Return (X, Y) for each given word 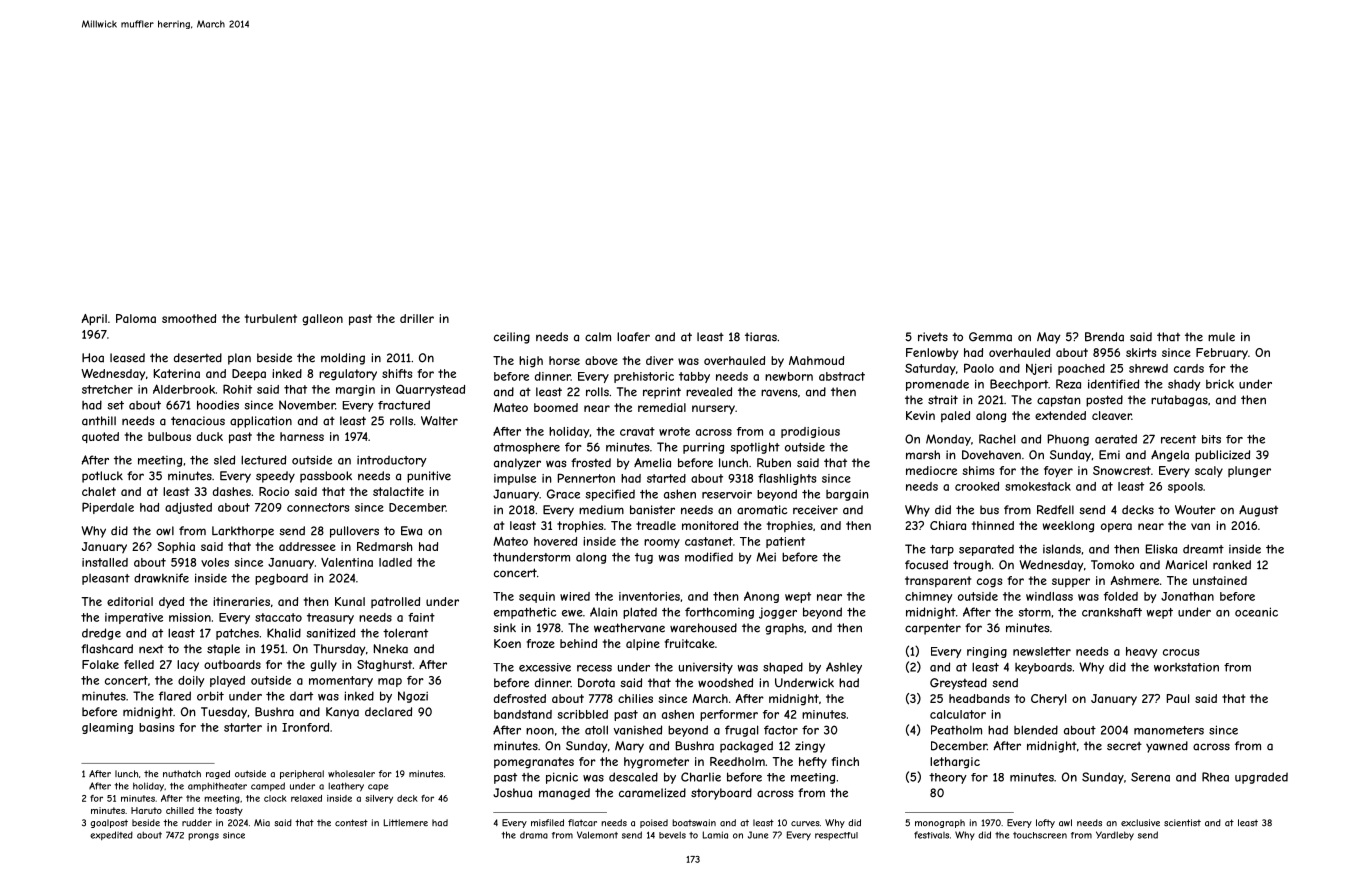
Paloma (136, 318)
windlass (1049, 596)
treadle (656, 525)
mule (1221, 337)
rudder (197, 823)
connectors (318, 507)
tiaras (761, 337)
